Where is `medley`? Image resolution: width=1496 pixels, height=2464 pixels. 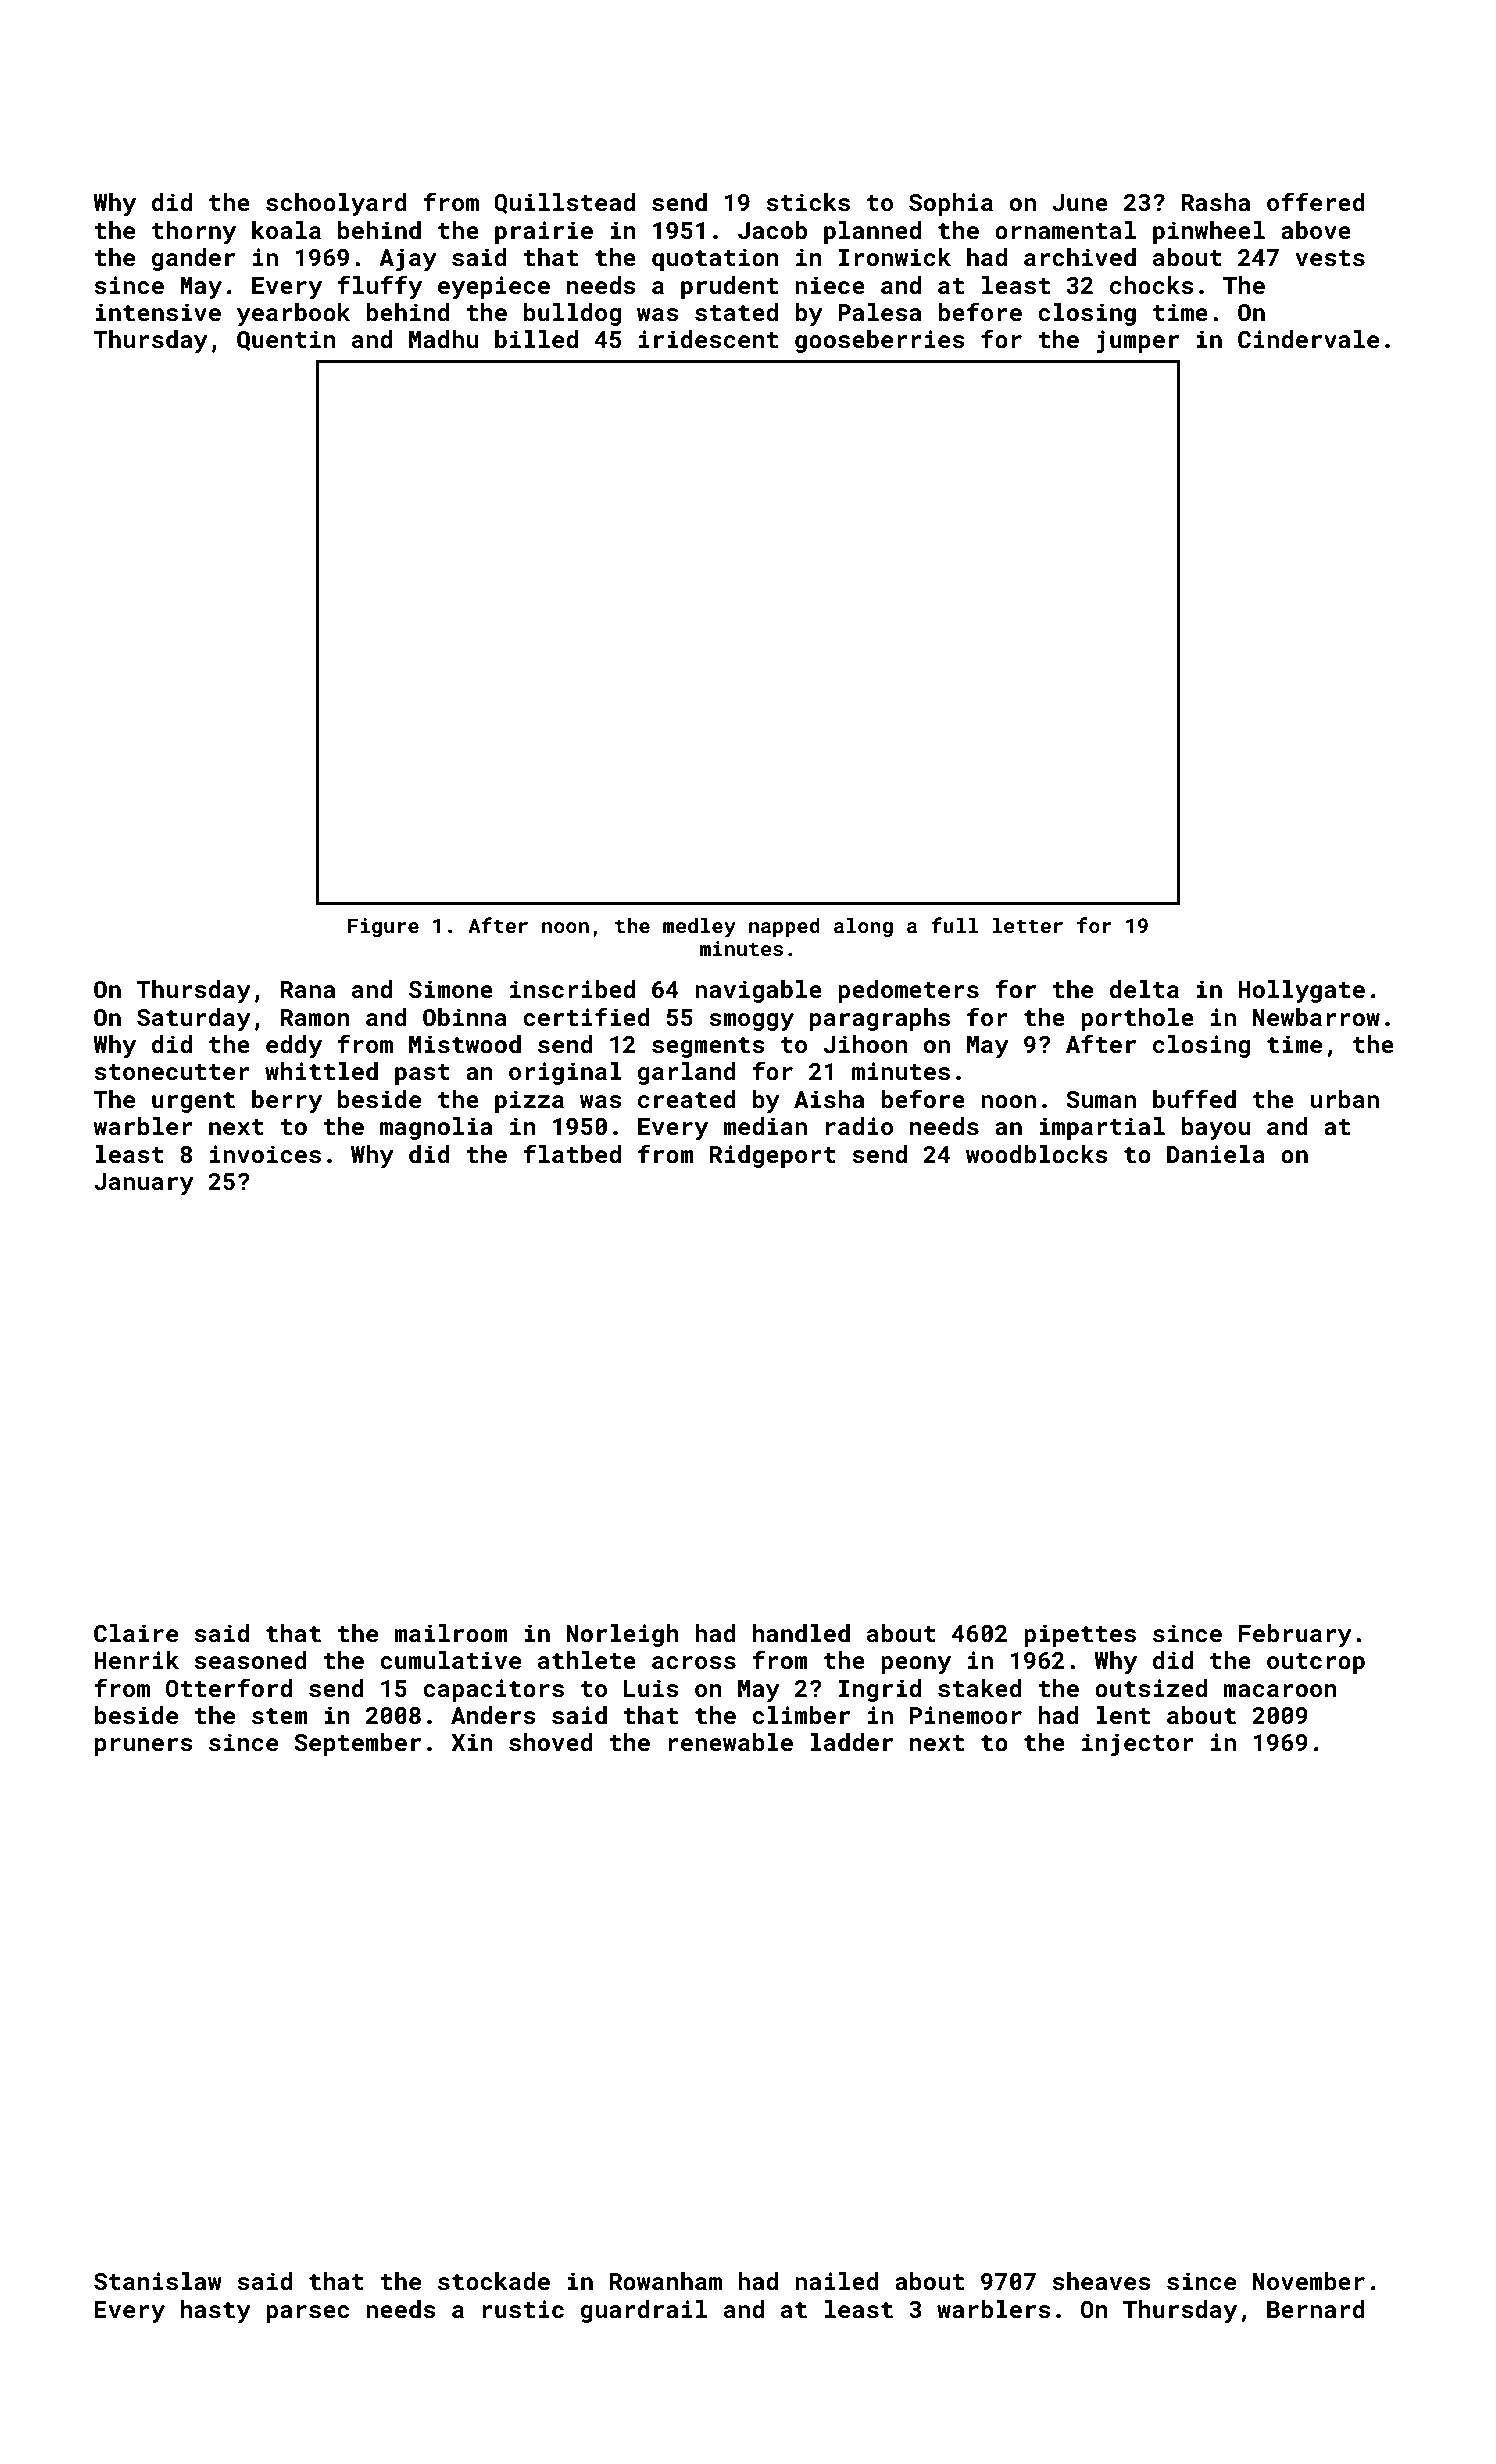
medley is located at coordinates (699, 928).
